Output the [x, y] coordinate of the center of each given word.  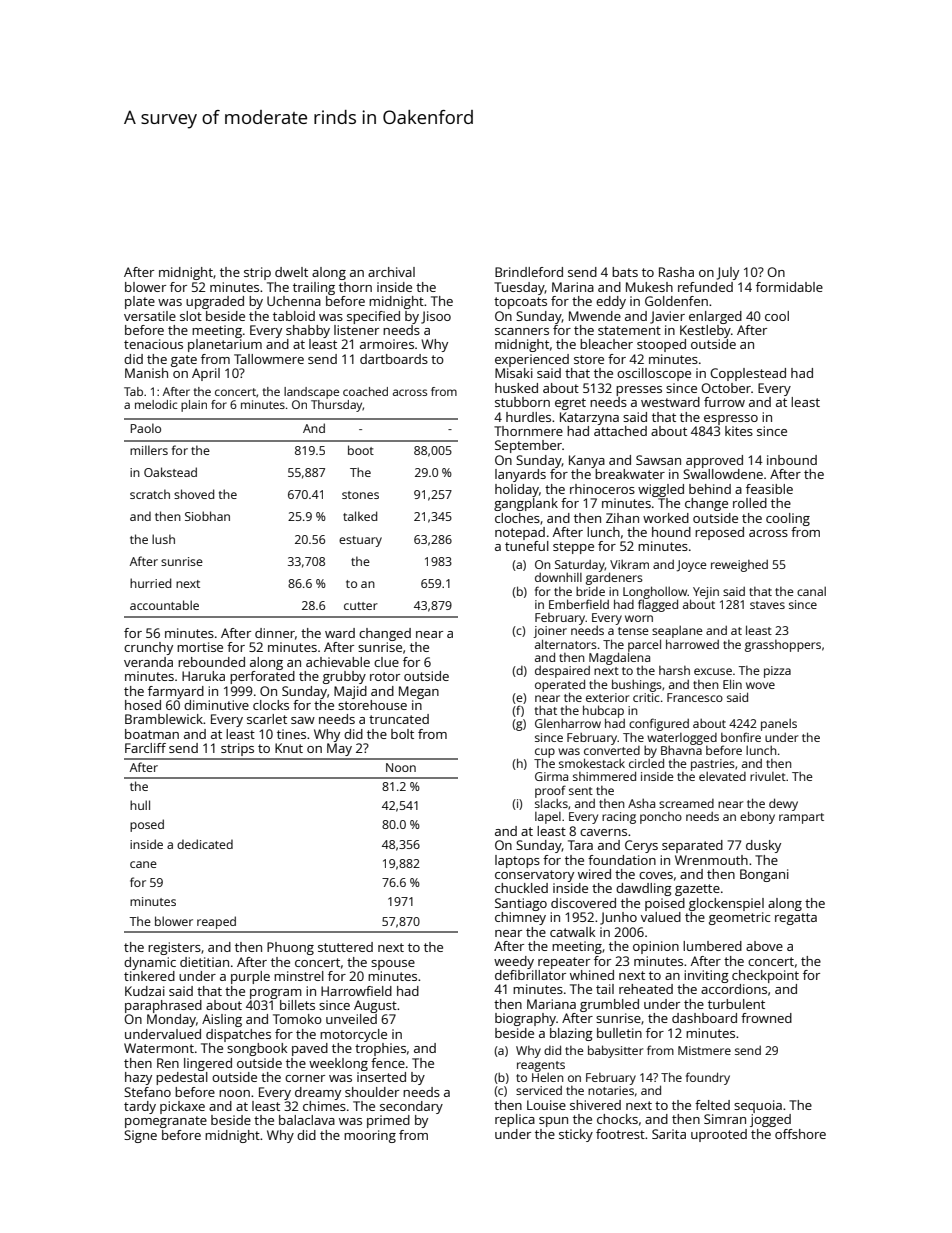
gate [184, 361]
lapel [548, 818]
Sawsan [658, 460]
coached [365, 391]
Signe [140, 1136]
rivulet [768, 776]
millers [149, 450]
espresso [731, 420]
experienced [532, 360]
